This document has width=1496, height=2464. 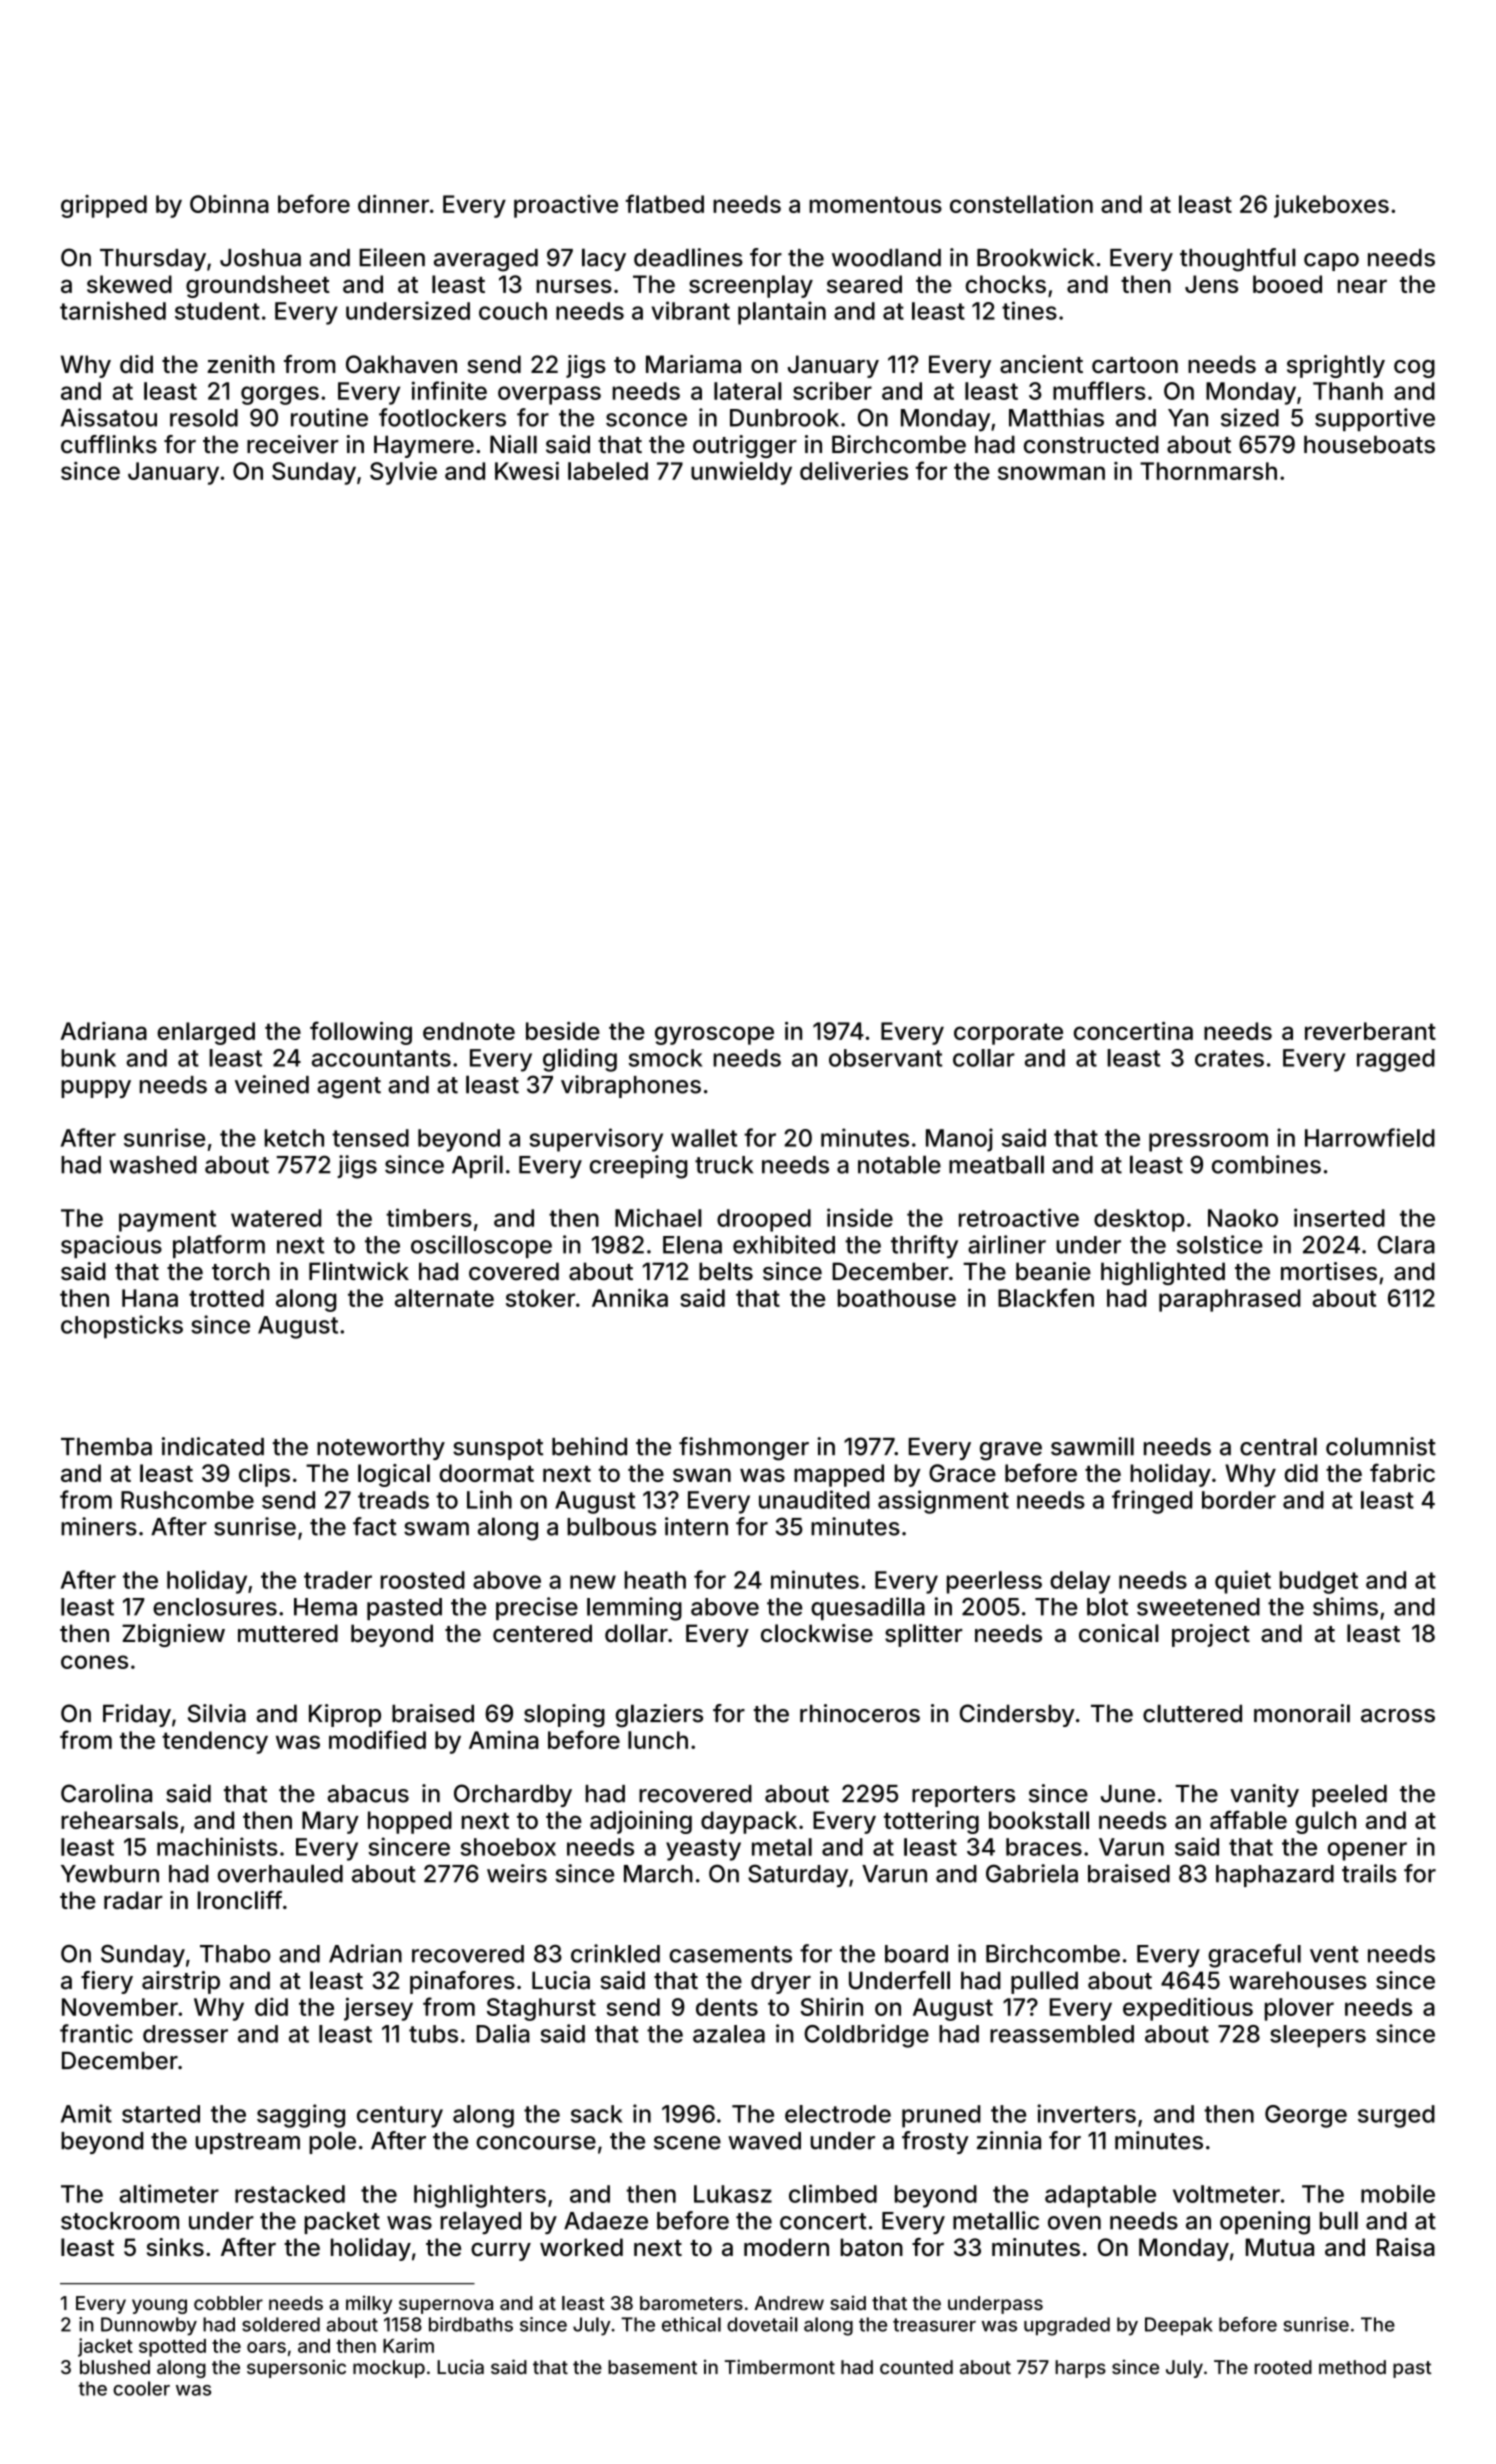 I want to click on gliding, so click(x=580, y=1060).
